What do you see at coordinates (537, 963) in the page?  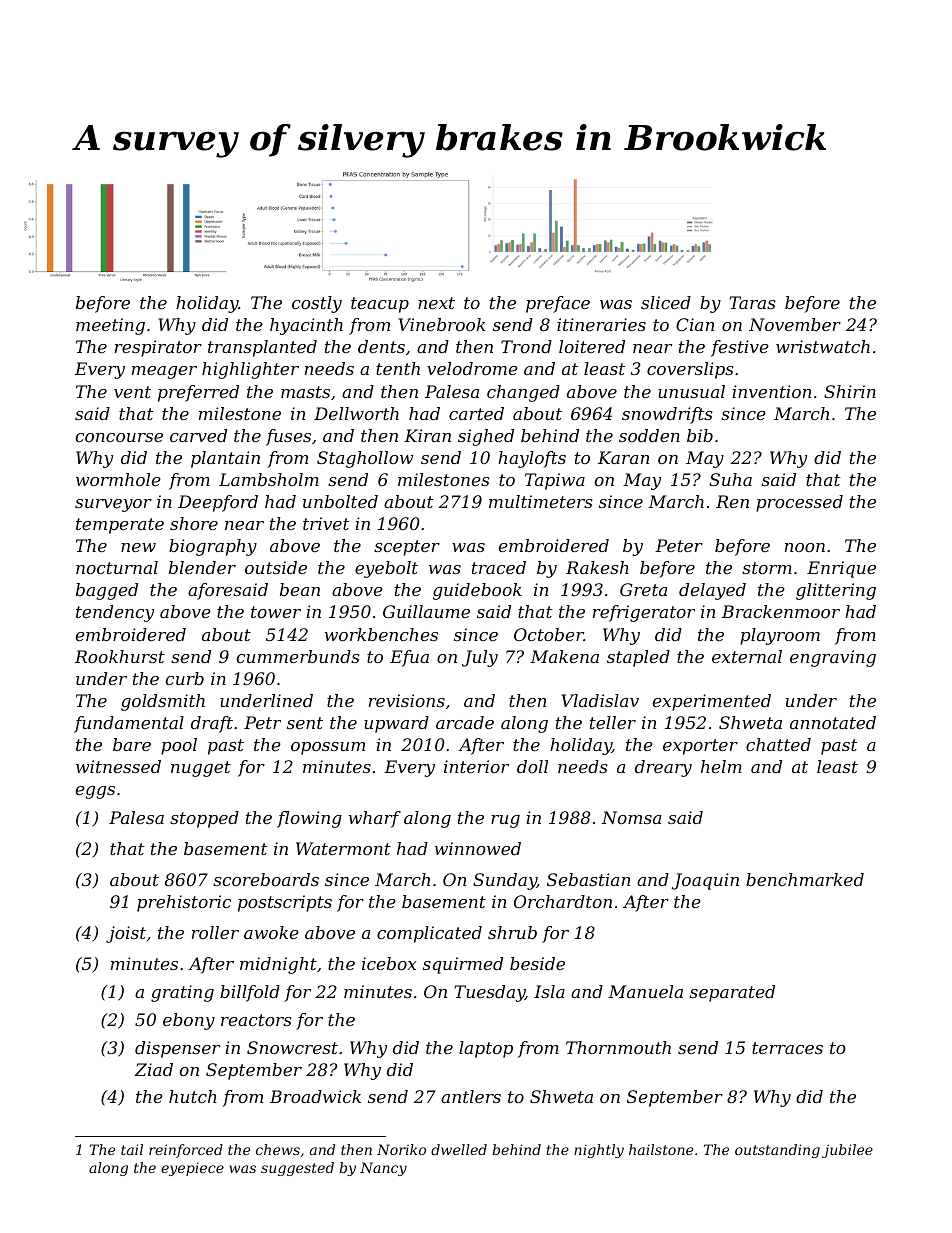 I see `beside` at bounding box center [537, 963].
